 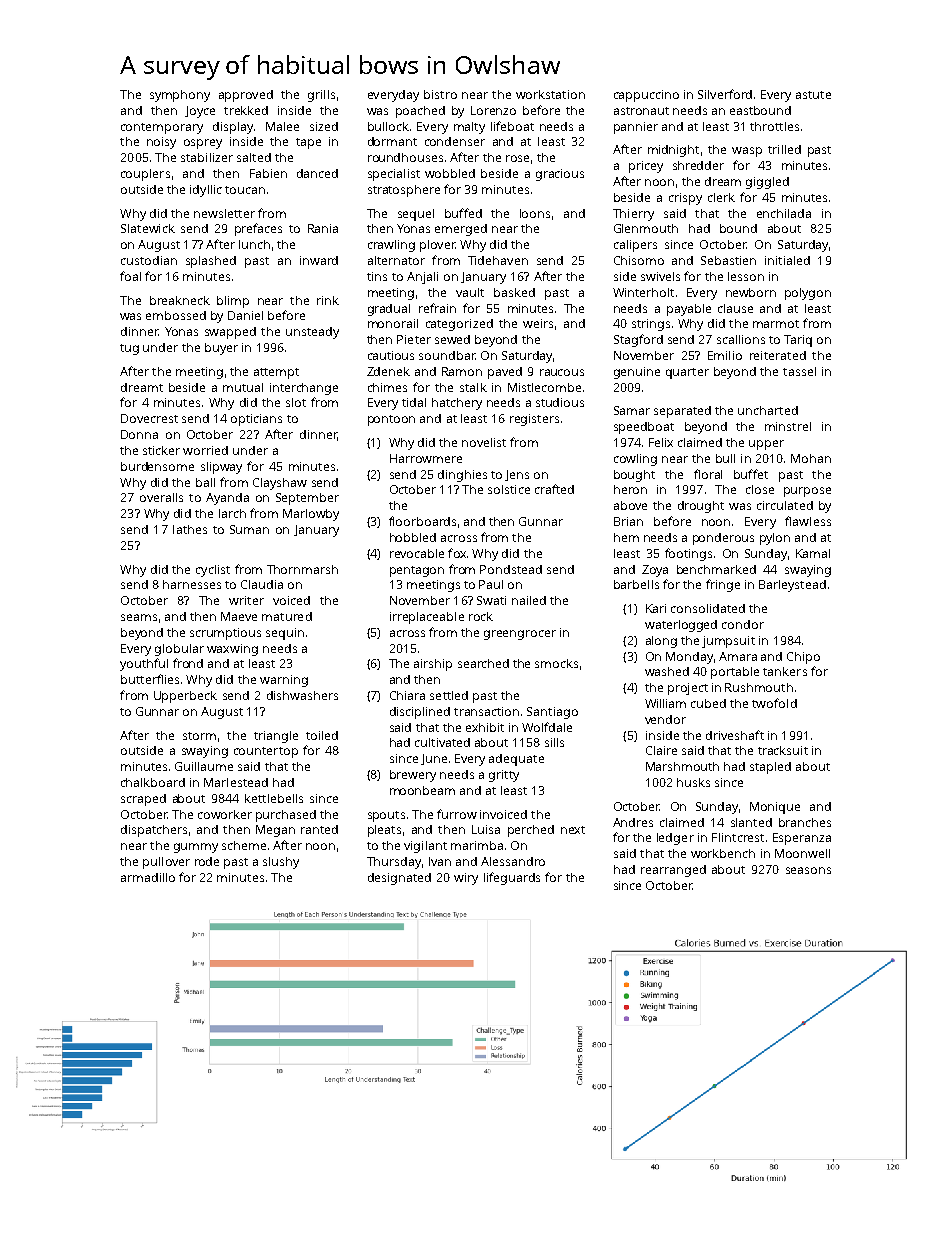 What do you see at coordinates (377, 276) in the screenshot?
I see `tins` at bounding box center [377, 276].
